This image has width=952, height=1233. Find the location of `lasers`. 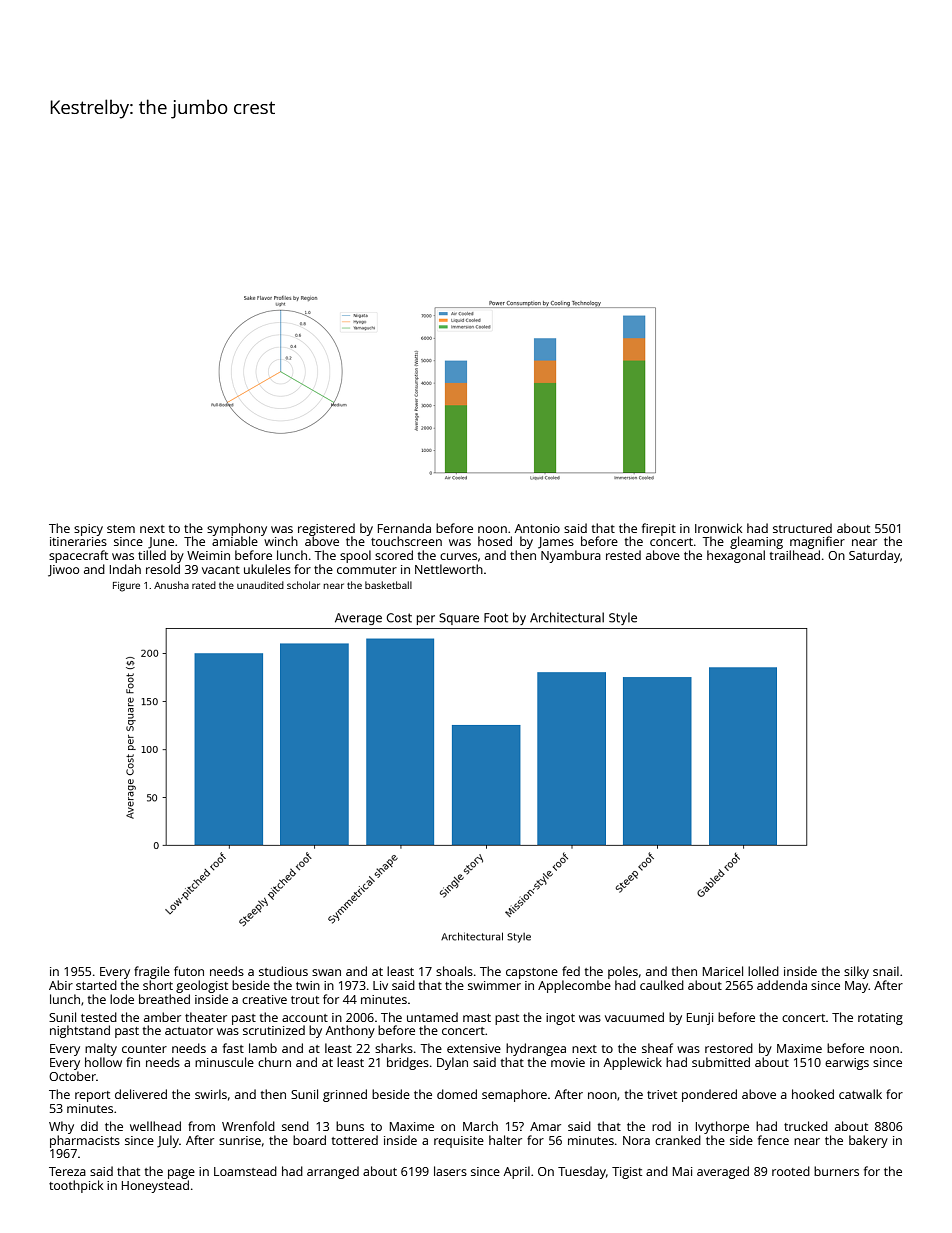

lasers is located at coordinates (450, 1171).
